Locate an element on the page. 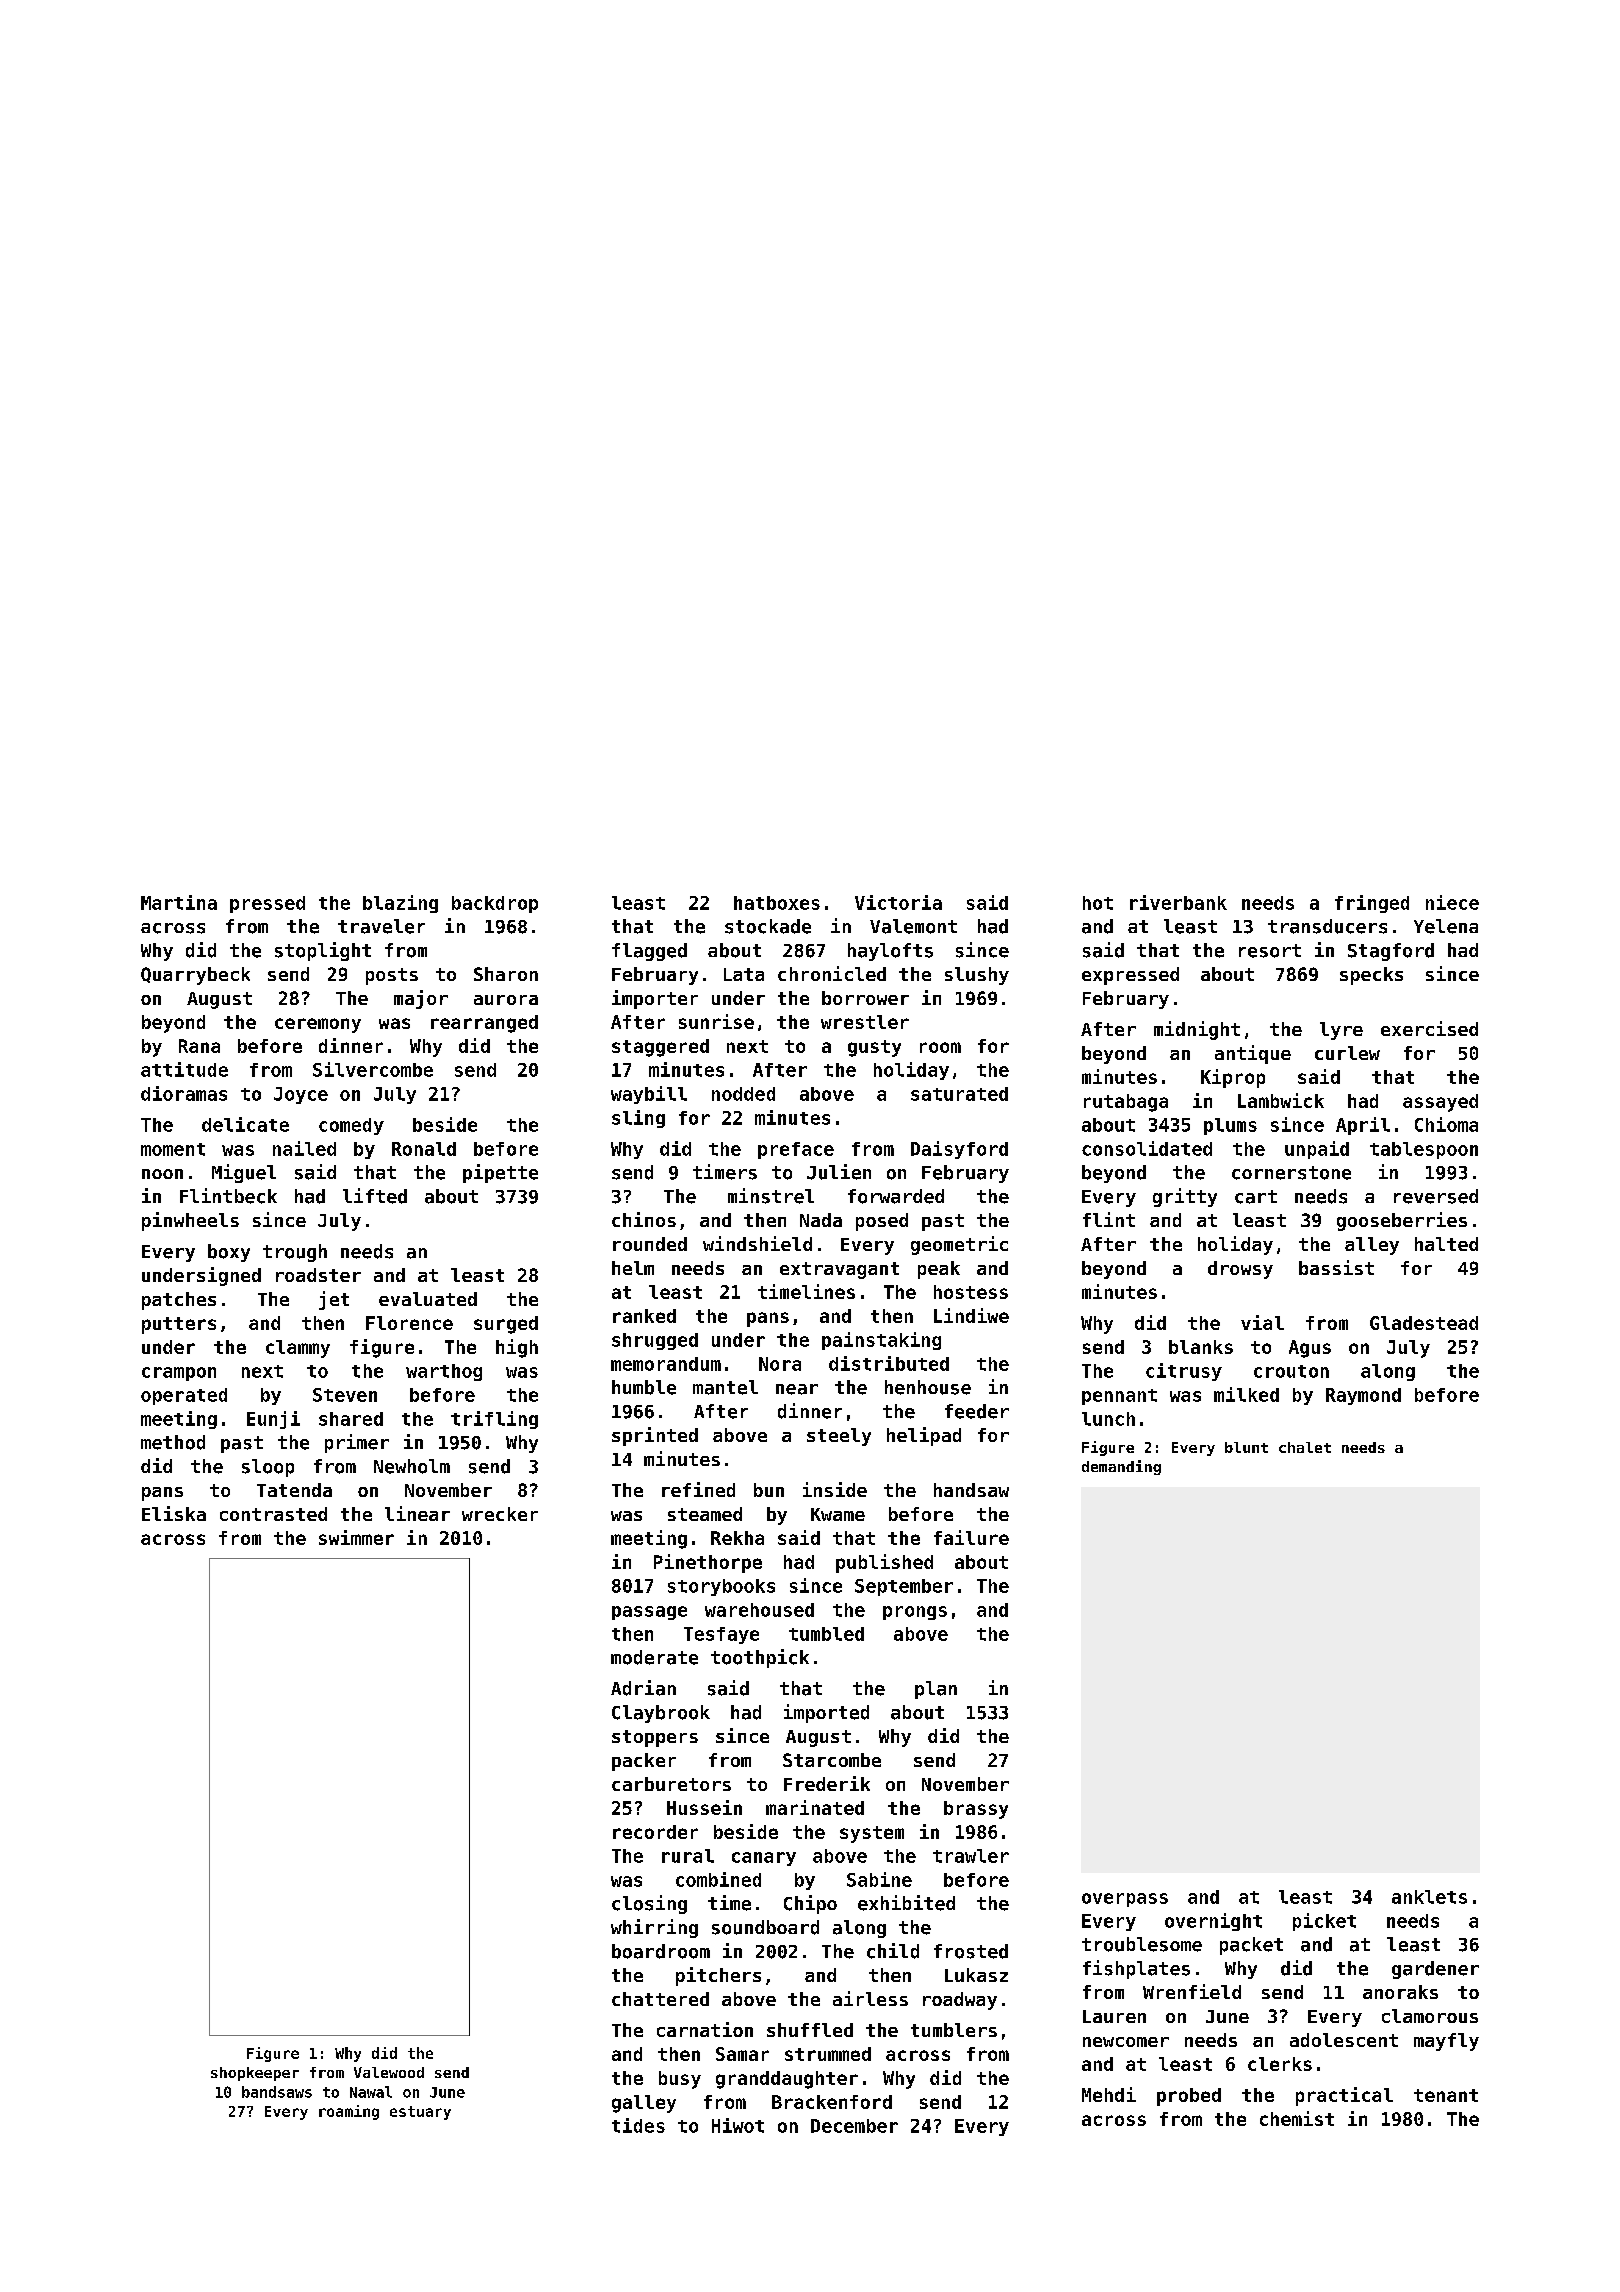 The height and width of the image is (2292, 1620). niece is located at coordinates (1452, 902).
